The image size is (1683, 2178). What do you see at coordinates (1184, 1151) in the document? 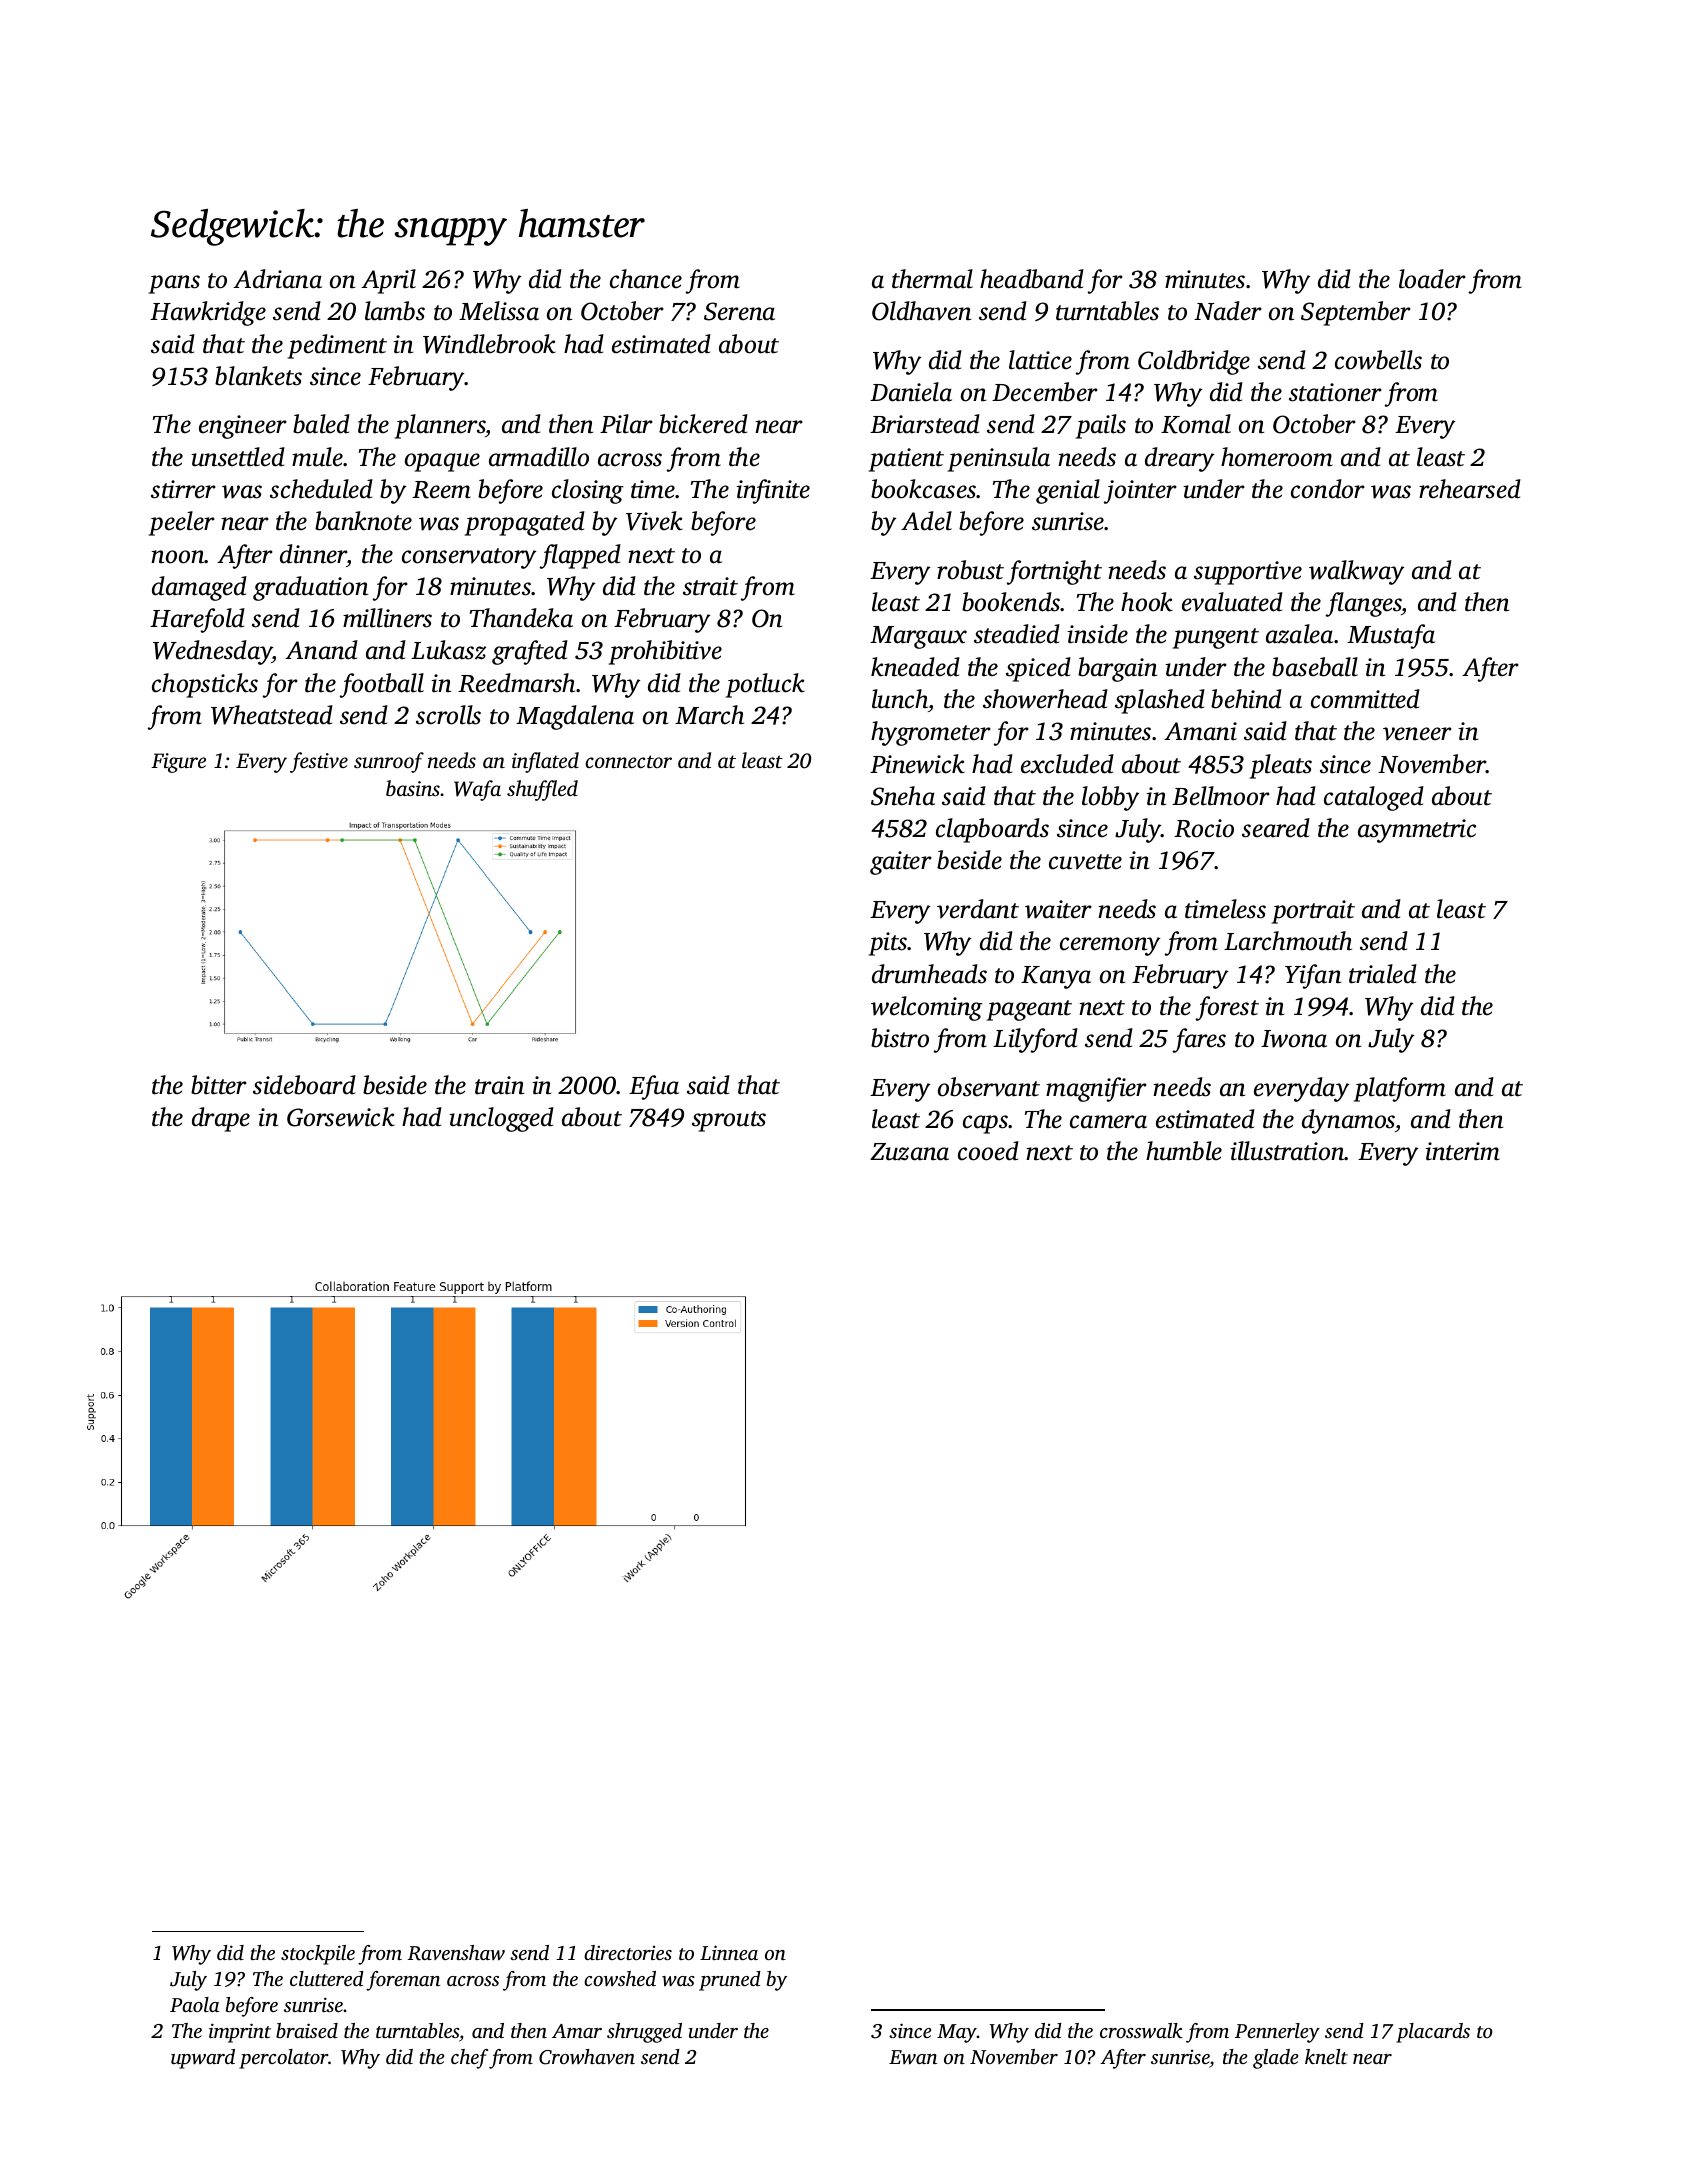
I see `humble` at bounding box center [1184, 1151].
